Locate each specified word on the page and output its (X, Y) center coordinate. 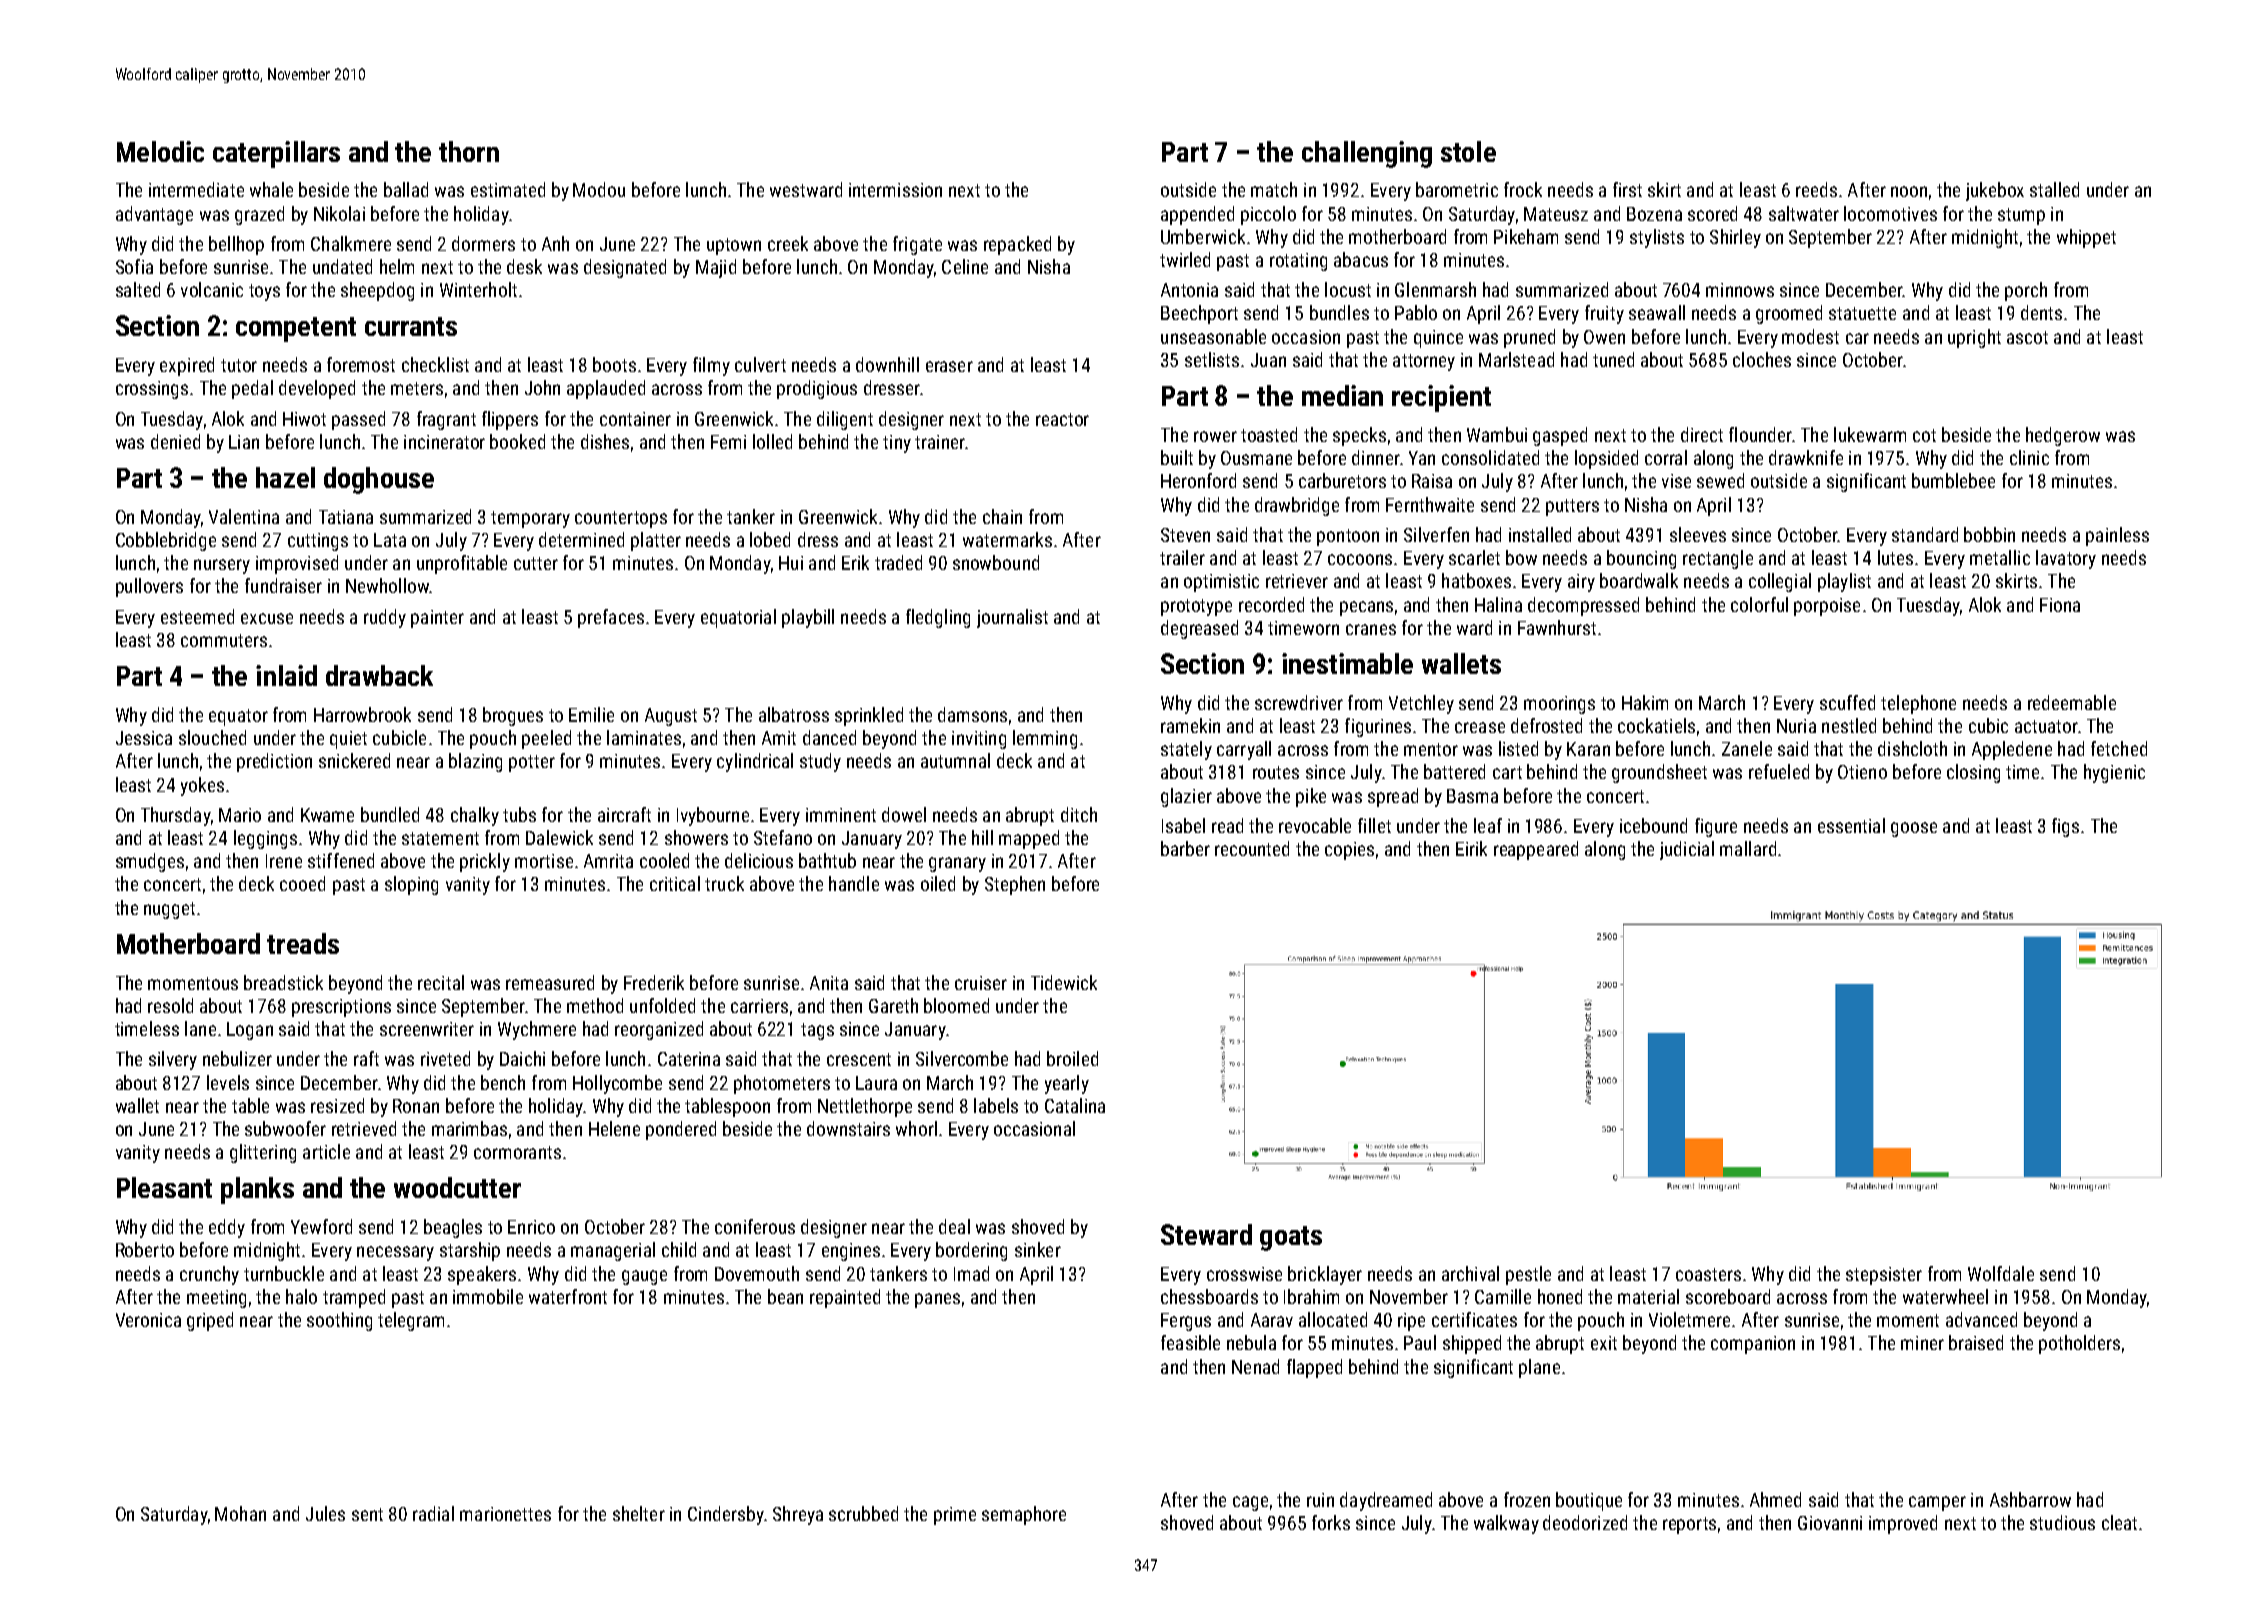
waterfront (568, 1296)
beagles (453, 1228)
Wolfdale (2001, 1273)
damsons (972, 714)
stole (1468, 151)
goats (1291, 1238)
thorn (469, 151)
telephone (1918, 704)
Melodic (160, 151)
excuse (267, 618)
